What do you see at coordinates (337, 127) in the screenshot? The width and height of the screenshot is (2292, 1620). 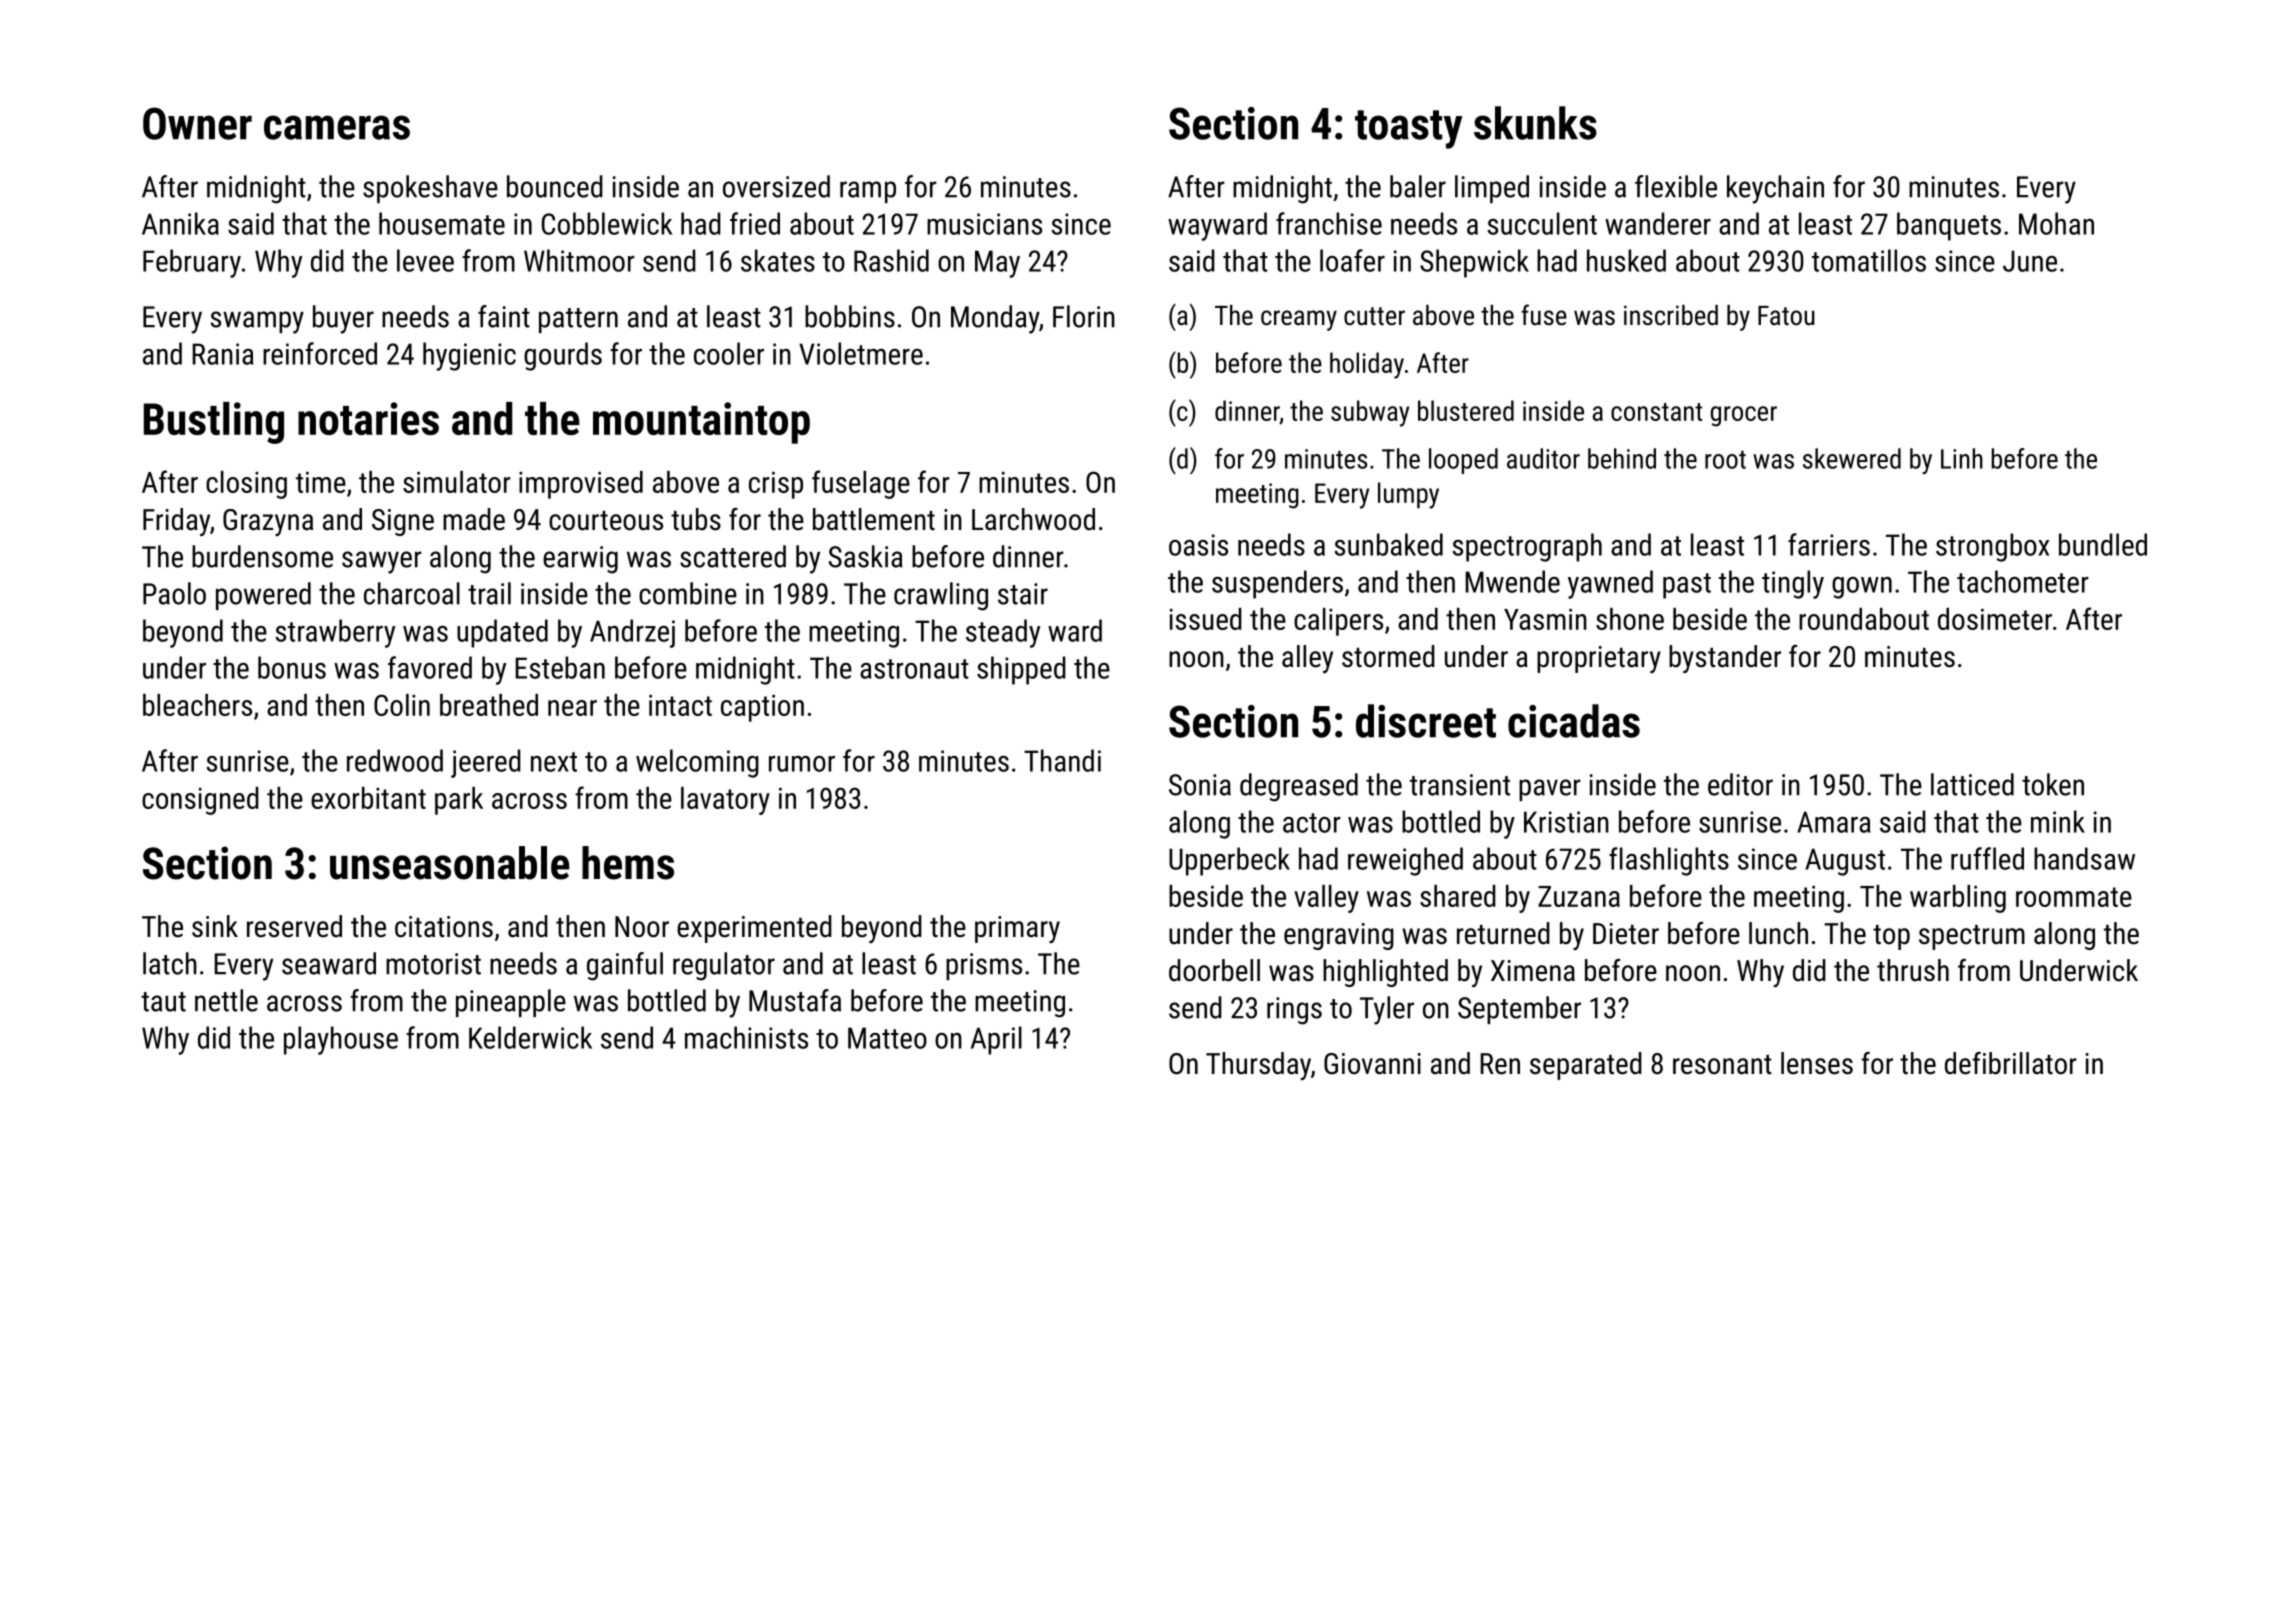 I see `cameras` at bounding box center [337, 127].
